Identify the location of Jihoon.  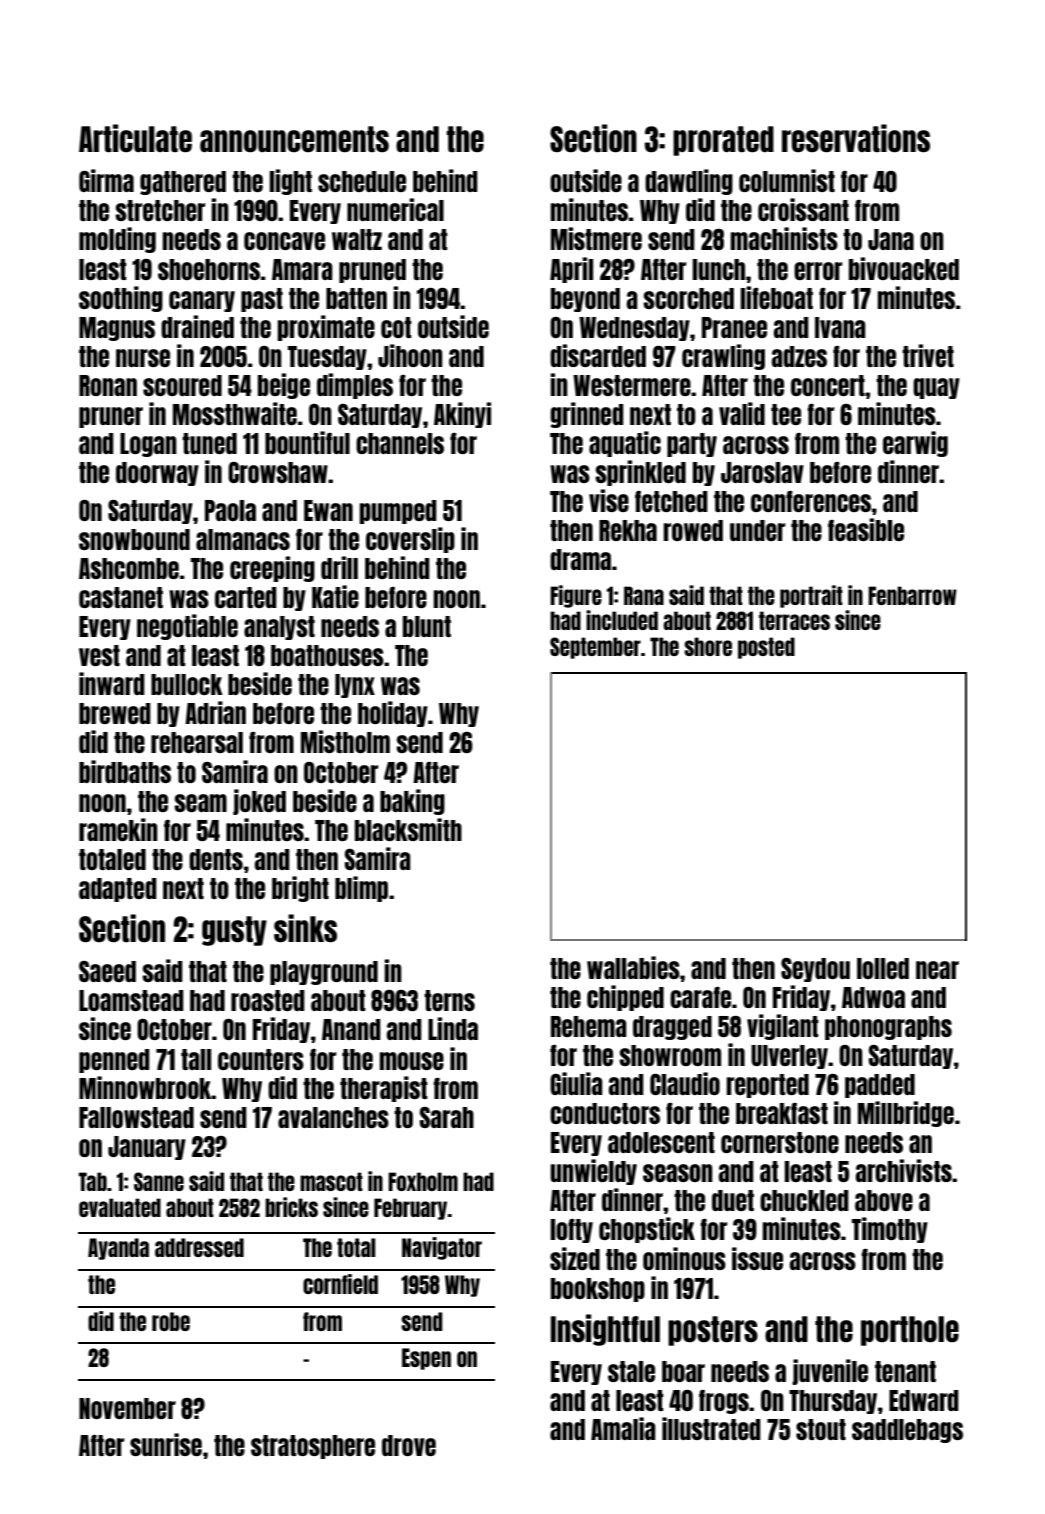
(410, 355).
